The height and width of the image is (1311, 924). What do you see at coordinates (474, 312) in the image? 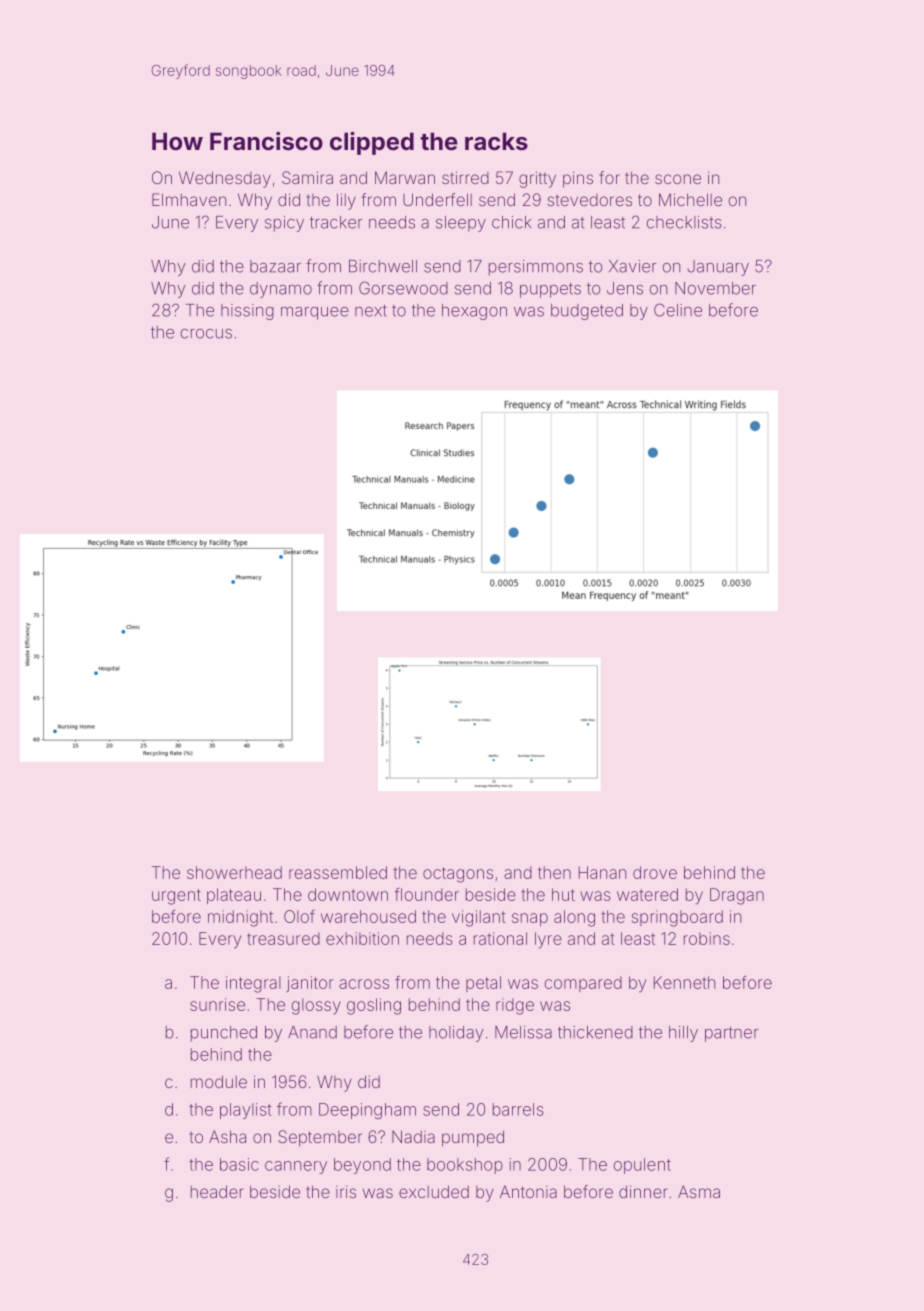
I see `hexagon` at bounding box center [474, 312].
